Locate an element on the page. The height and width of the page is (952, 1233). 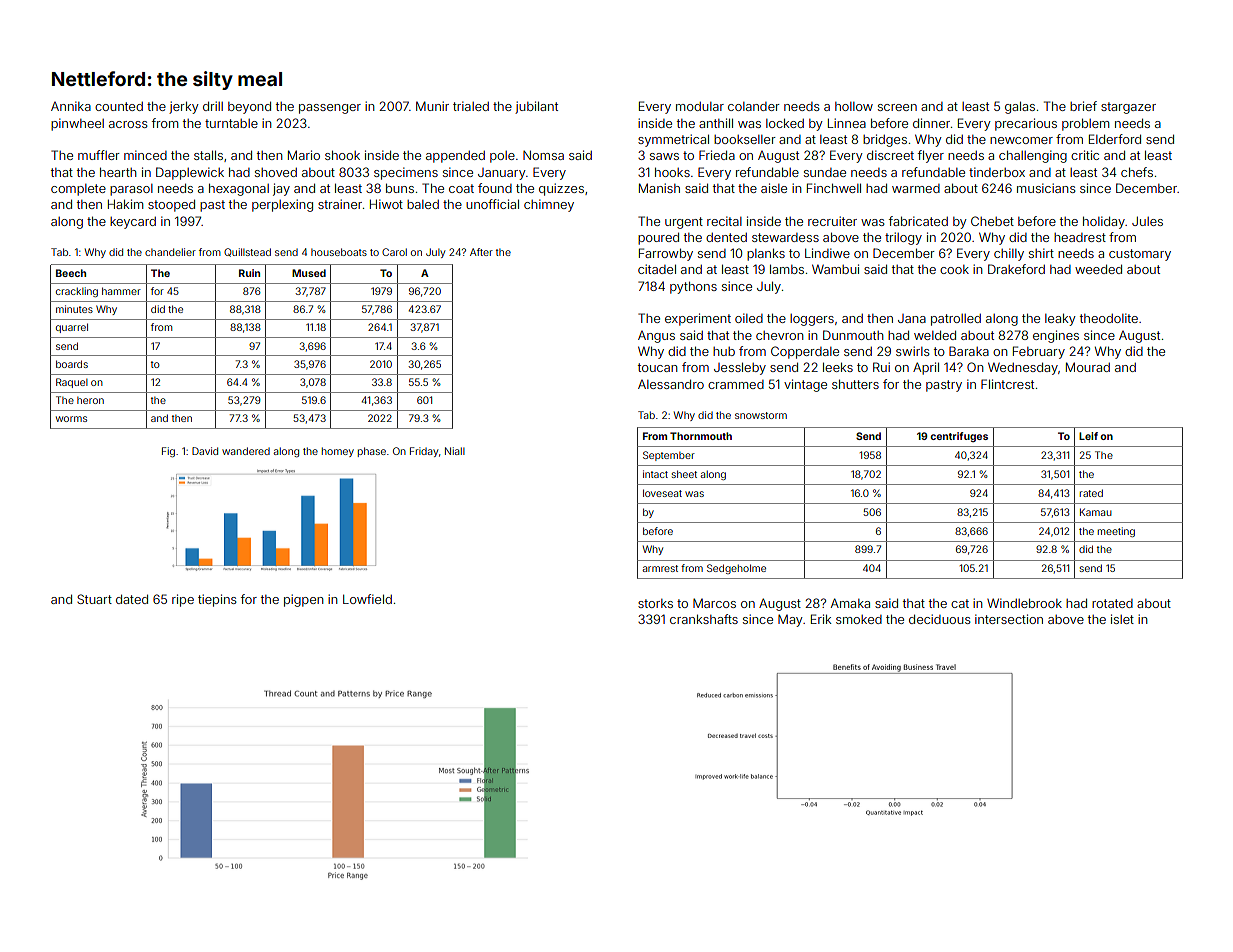
Lowfield is located at coordinates (367, 599).
